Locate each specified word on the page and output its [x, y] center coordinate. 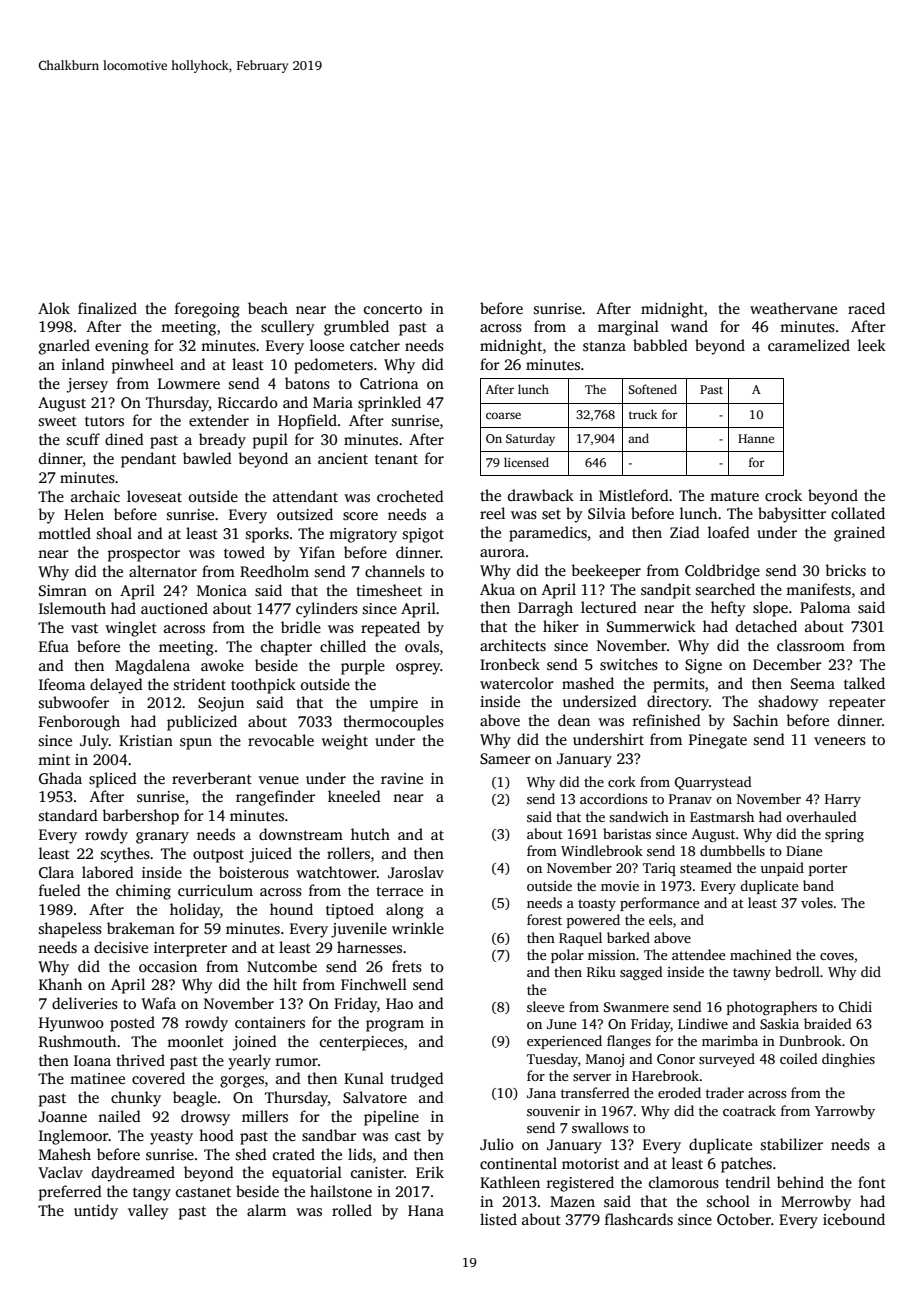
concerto [393, 309]
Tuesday [552, 1060]
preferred [70, 1193]
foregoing [207, 310]
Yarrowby [845, 1112]
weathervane [793, 308]
